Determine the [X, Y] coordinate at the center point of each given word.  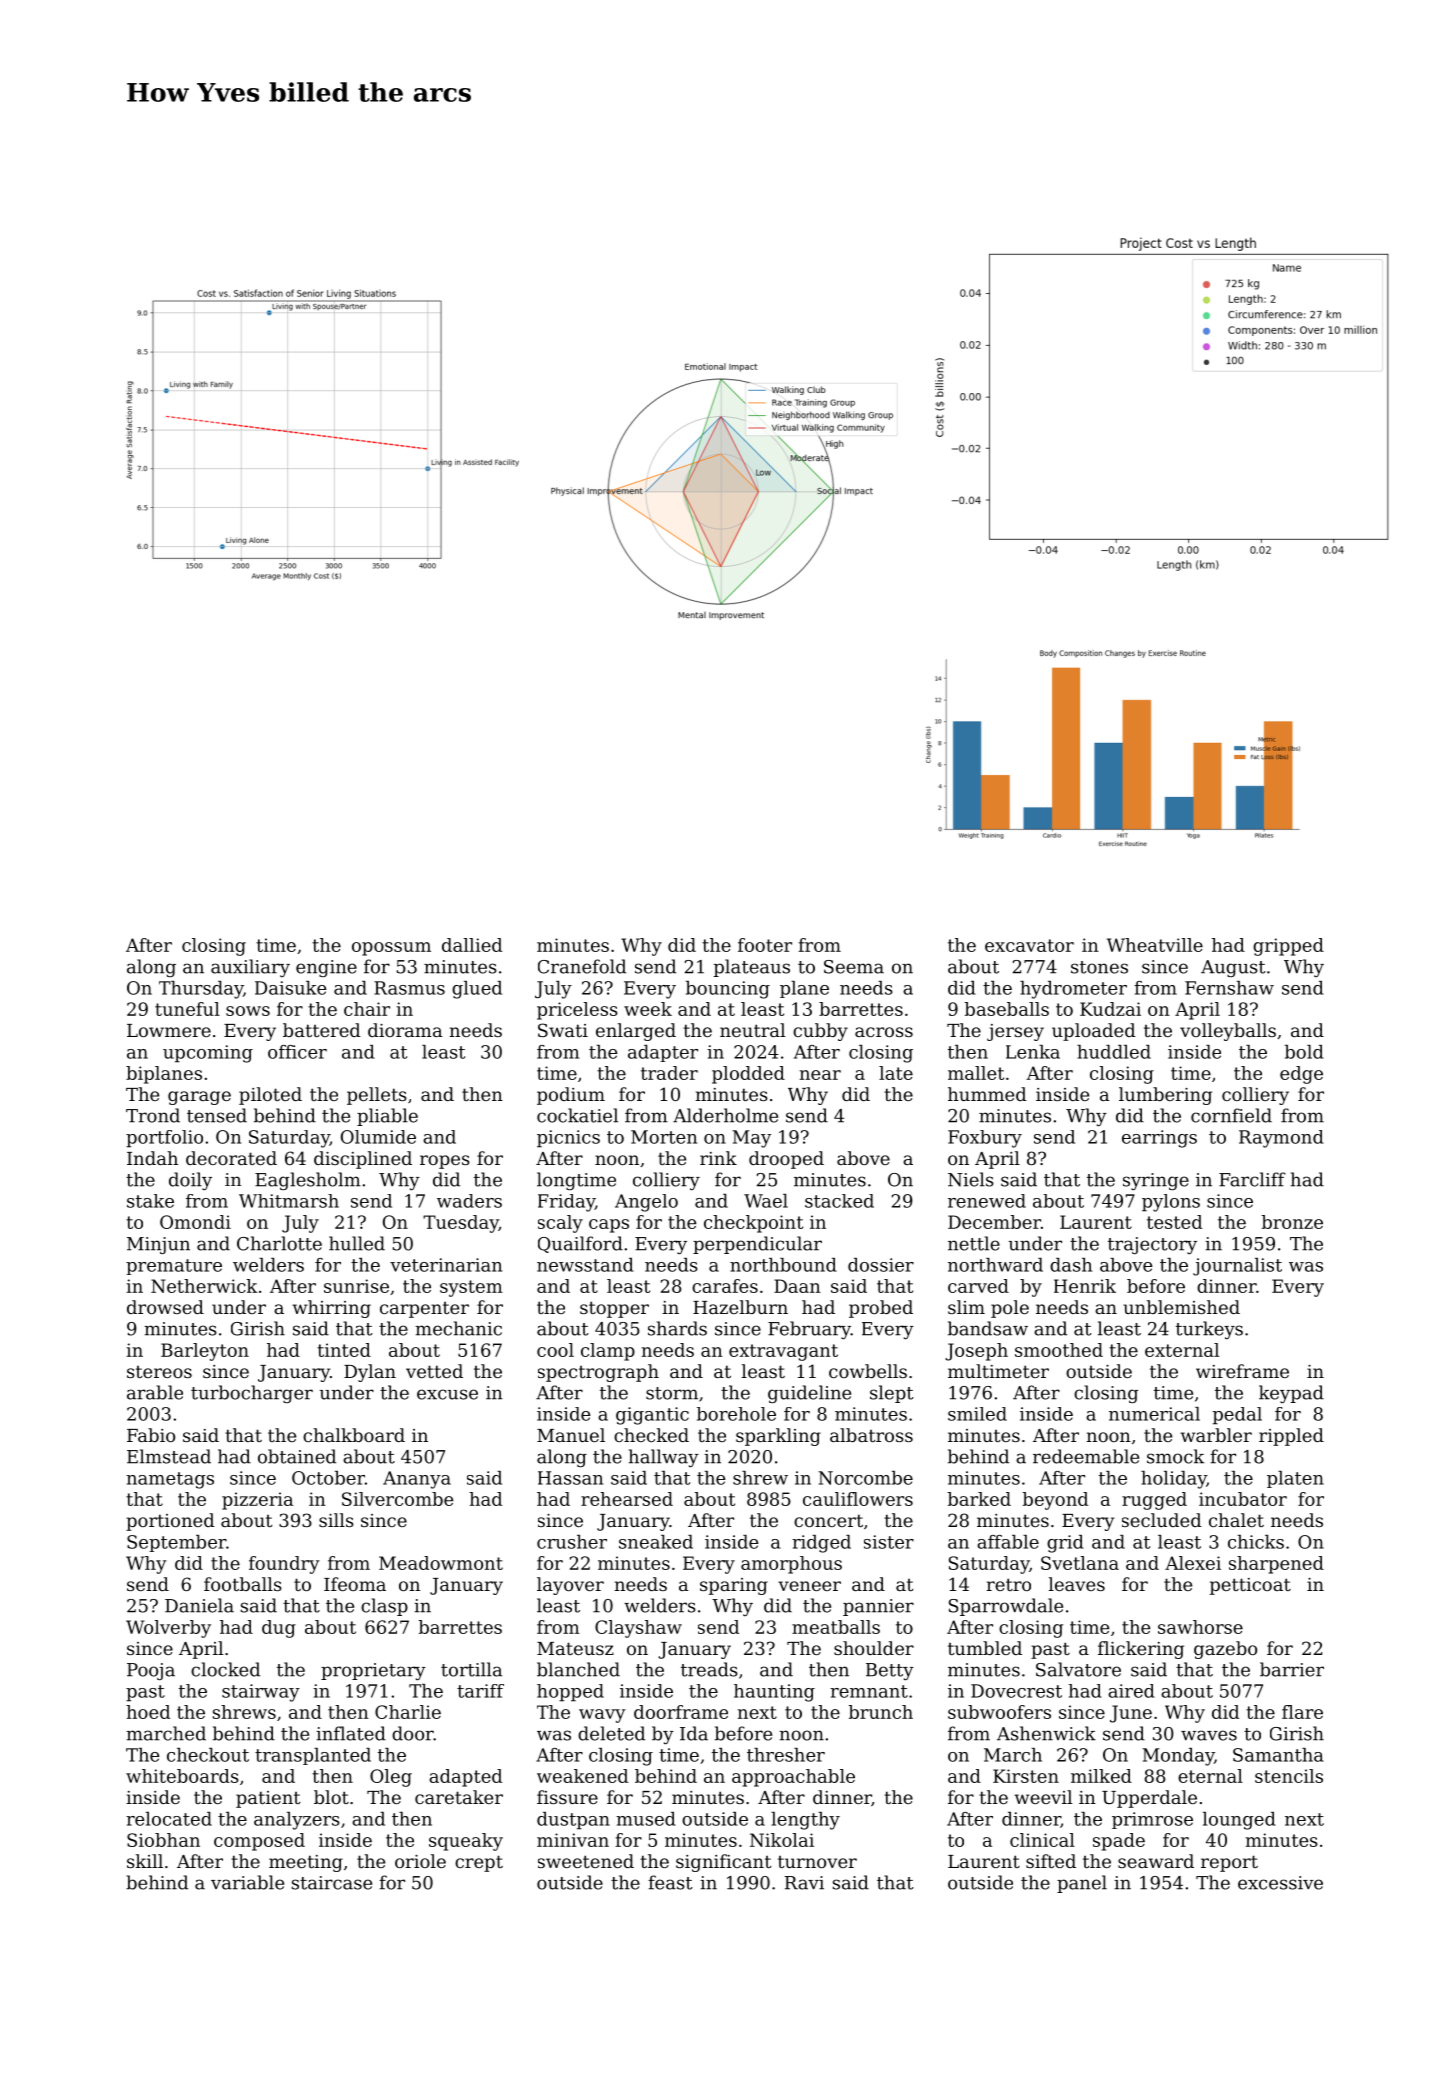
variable [247, 1882]
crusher [572, 1542]
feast [670, 1882]
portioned [170, 1522]
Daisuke [291, 988]
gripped [1288, 947]
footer [765, 945]
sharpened [1276, 1565]
